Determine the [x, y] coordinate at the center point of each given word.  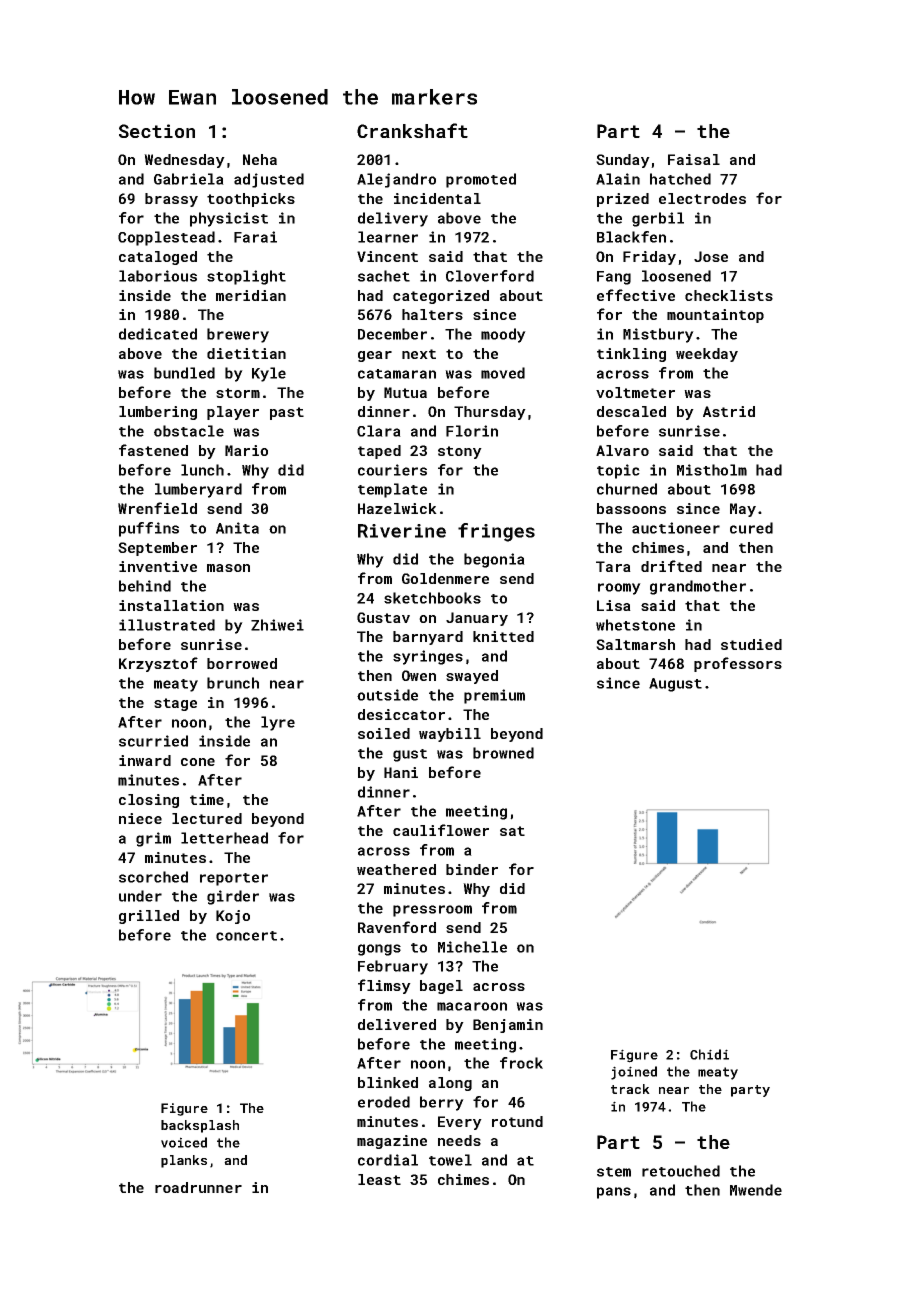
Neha [260, 159]
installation [171, 605]
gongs [379, 950]
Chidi [709, 1054]
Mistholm [712, 470]
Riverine [402, 531]
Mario [246, 450]
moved [503, 373]
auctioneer [676, 528]
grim [153, 839]
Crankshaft [412, 130]
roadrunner [198, 1187]
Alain [618, 179]
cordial [388, 1160]
